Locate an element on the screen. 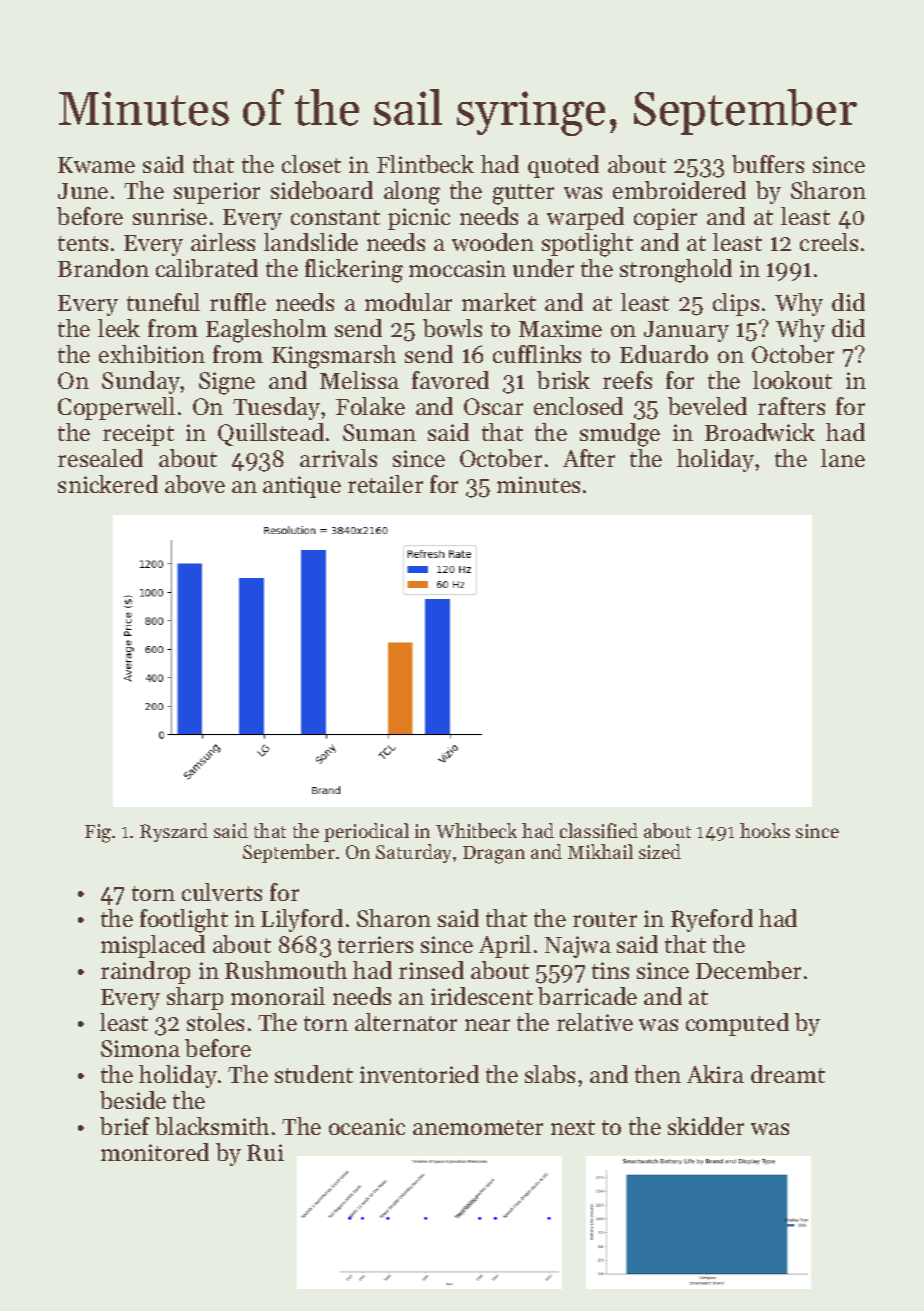 The width and height of the screenshot is (924, 1311). slabs is located at coordinates (550, 1074).
